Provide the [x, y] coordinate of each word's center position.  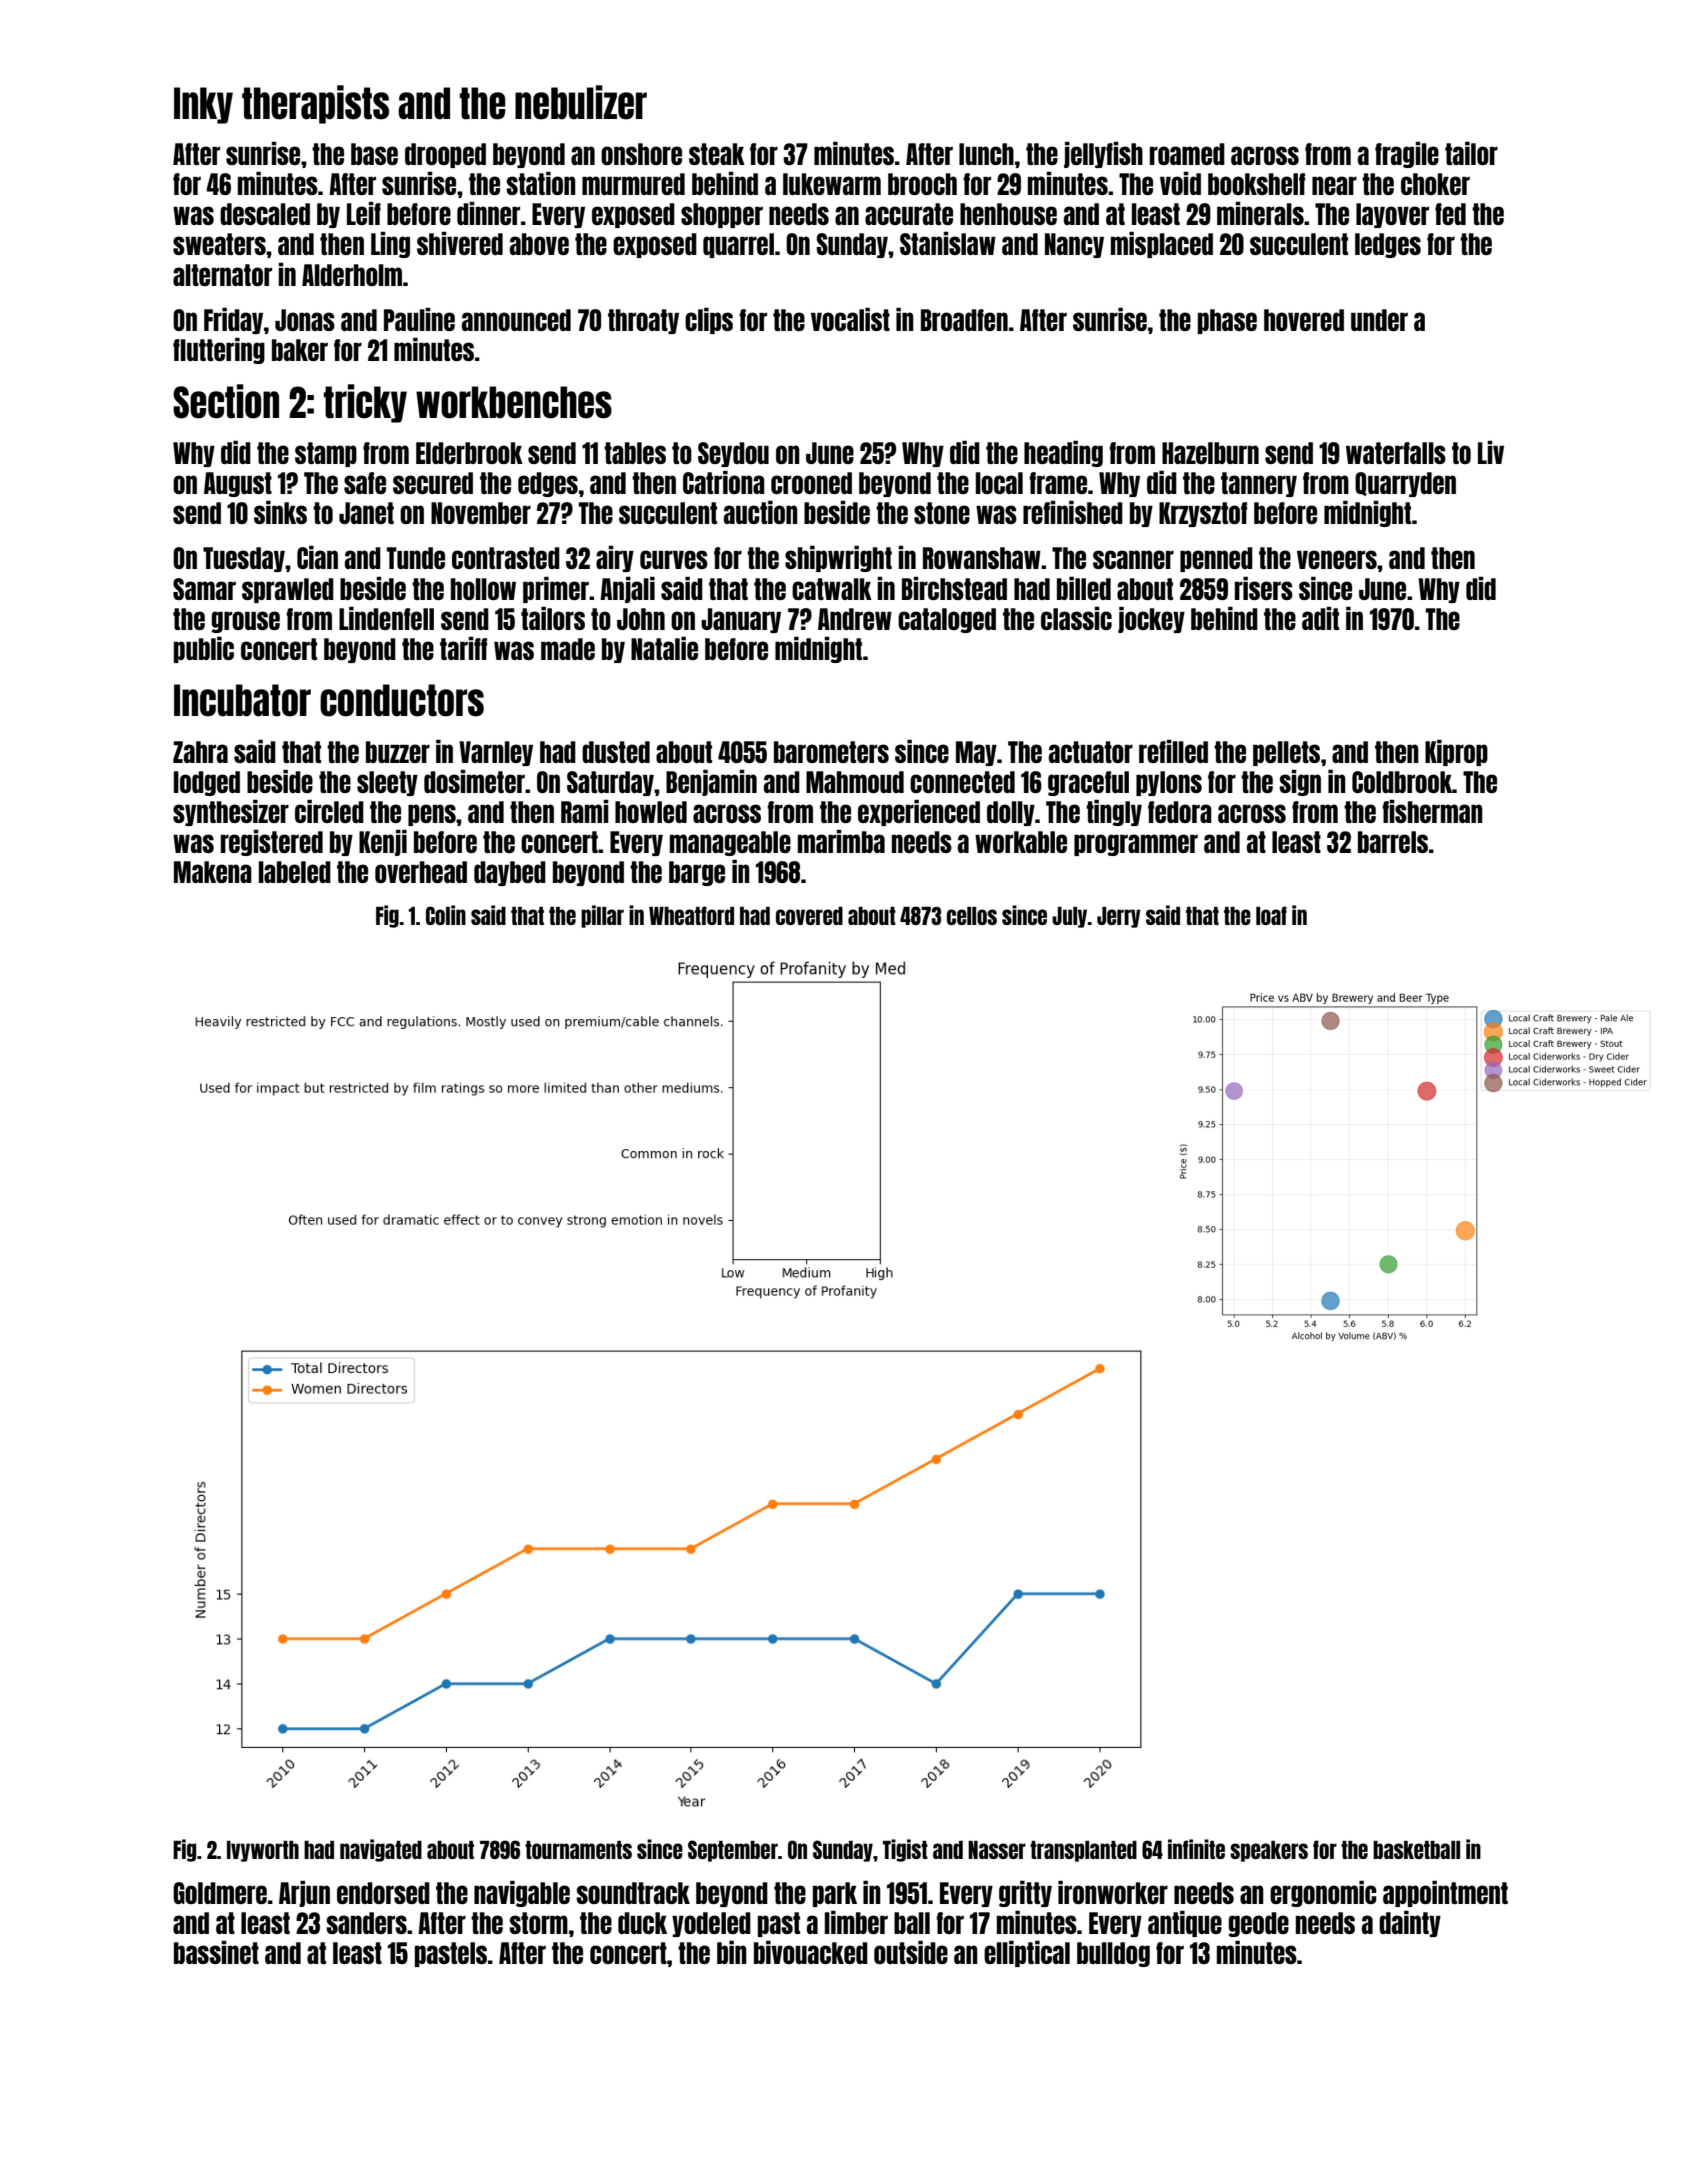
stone [942, 513]
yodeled [711, 1924]
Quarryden [1405, 484]
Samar [204, 589]
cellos [972, 916]
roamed [1187, 154]
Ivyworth [263, 1851]
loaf [1271, 915]
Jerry [1119, 917]
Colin [446, 915]
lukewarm [832, 184]
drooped [445, 155]
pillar [602, 916]
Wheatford [691, 915]
